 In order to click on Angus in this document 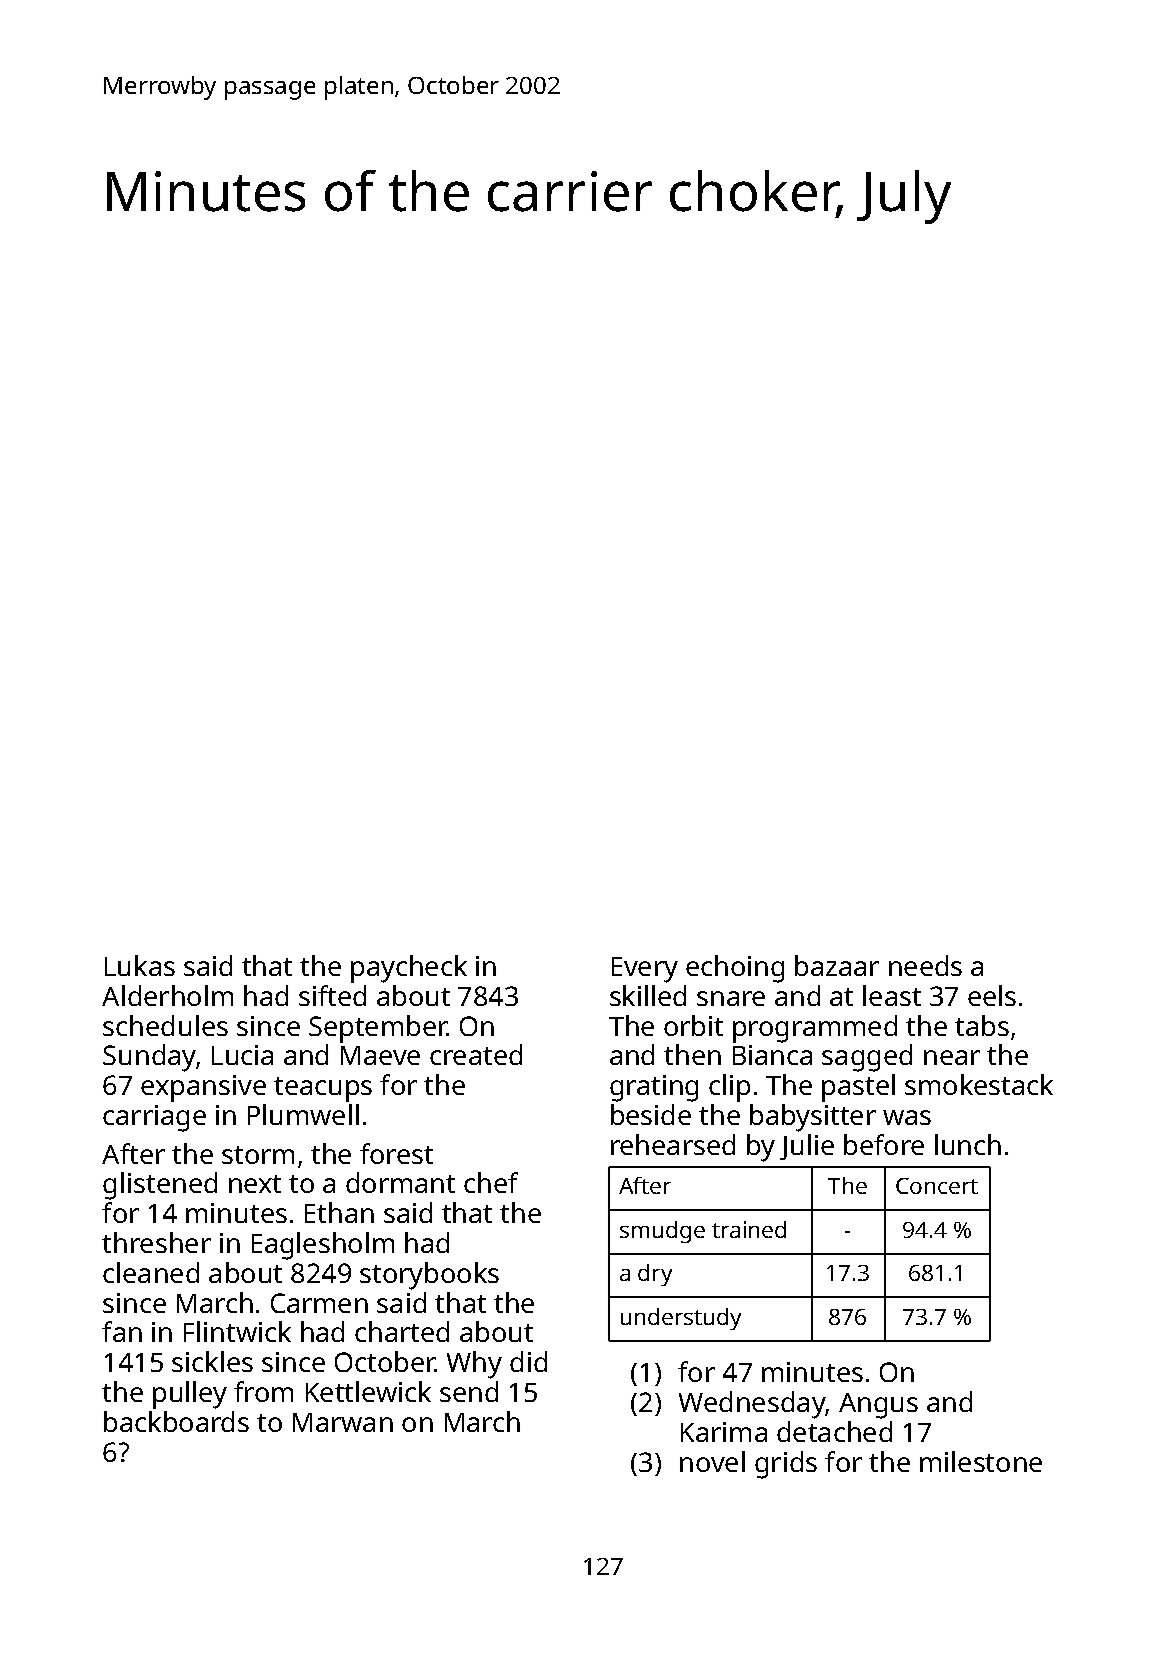, I will do `click(878, 1406)`.
